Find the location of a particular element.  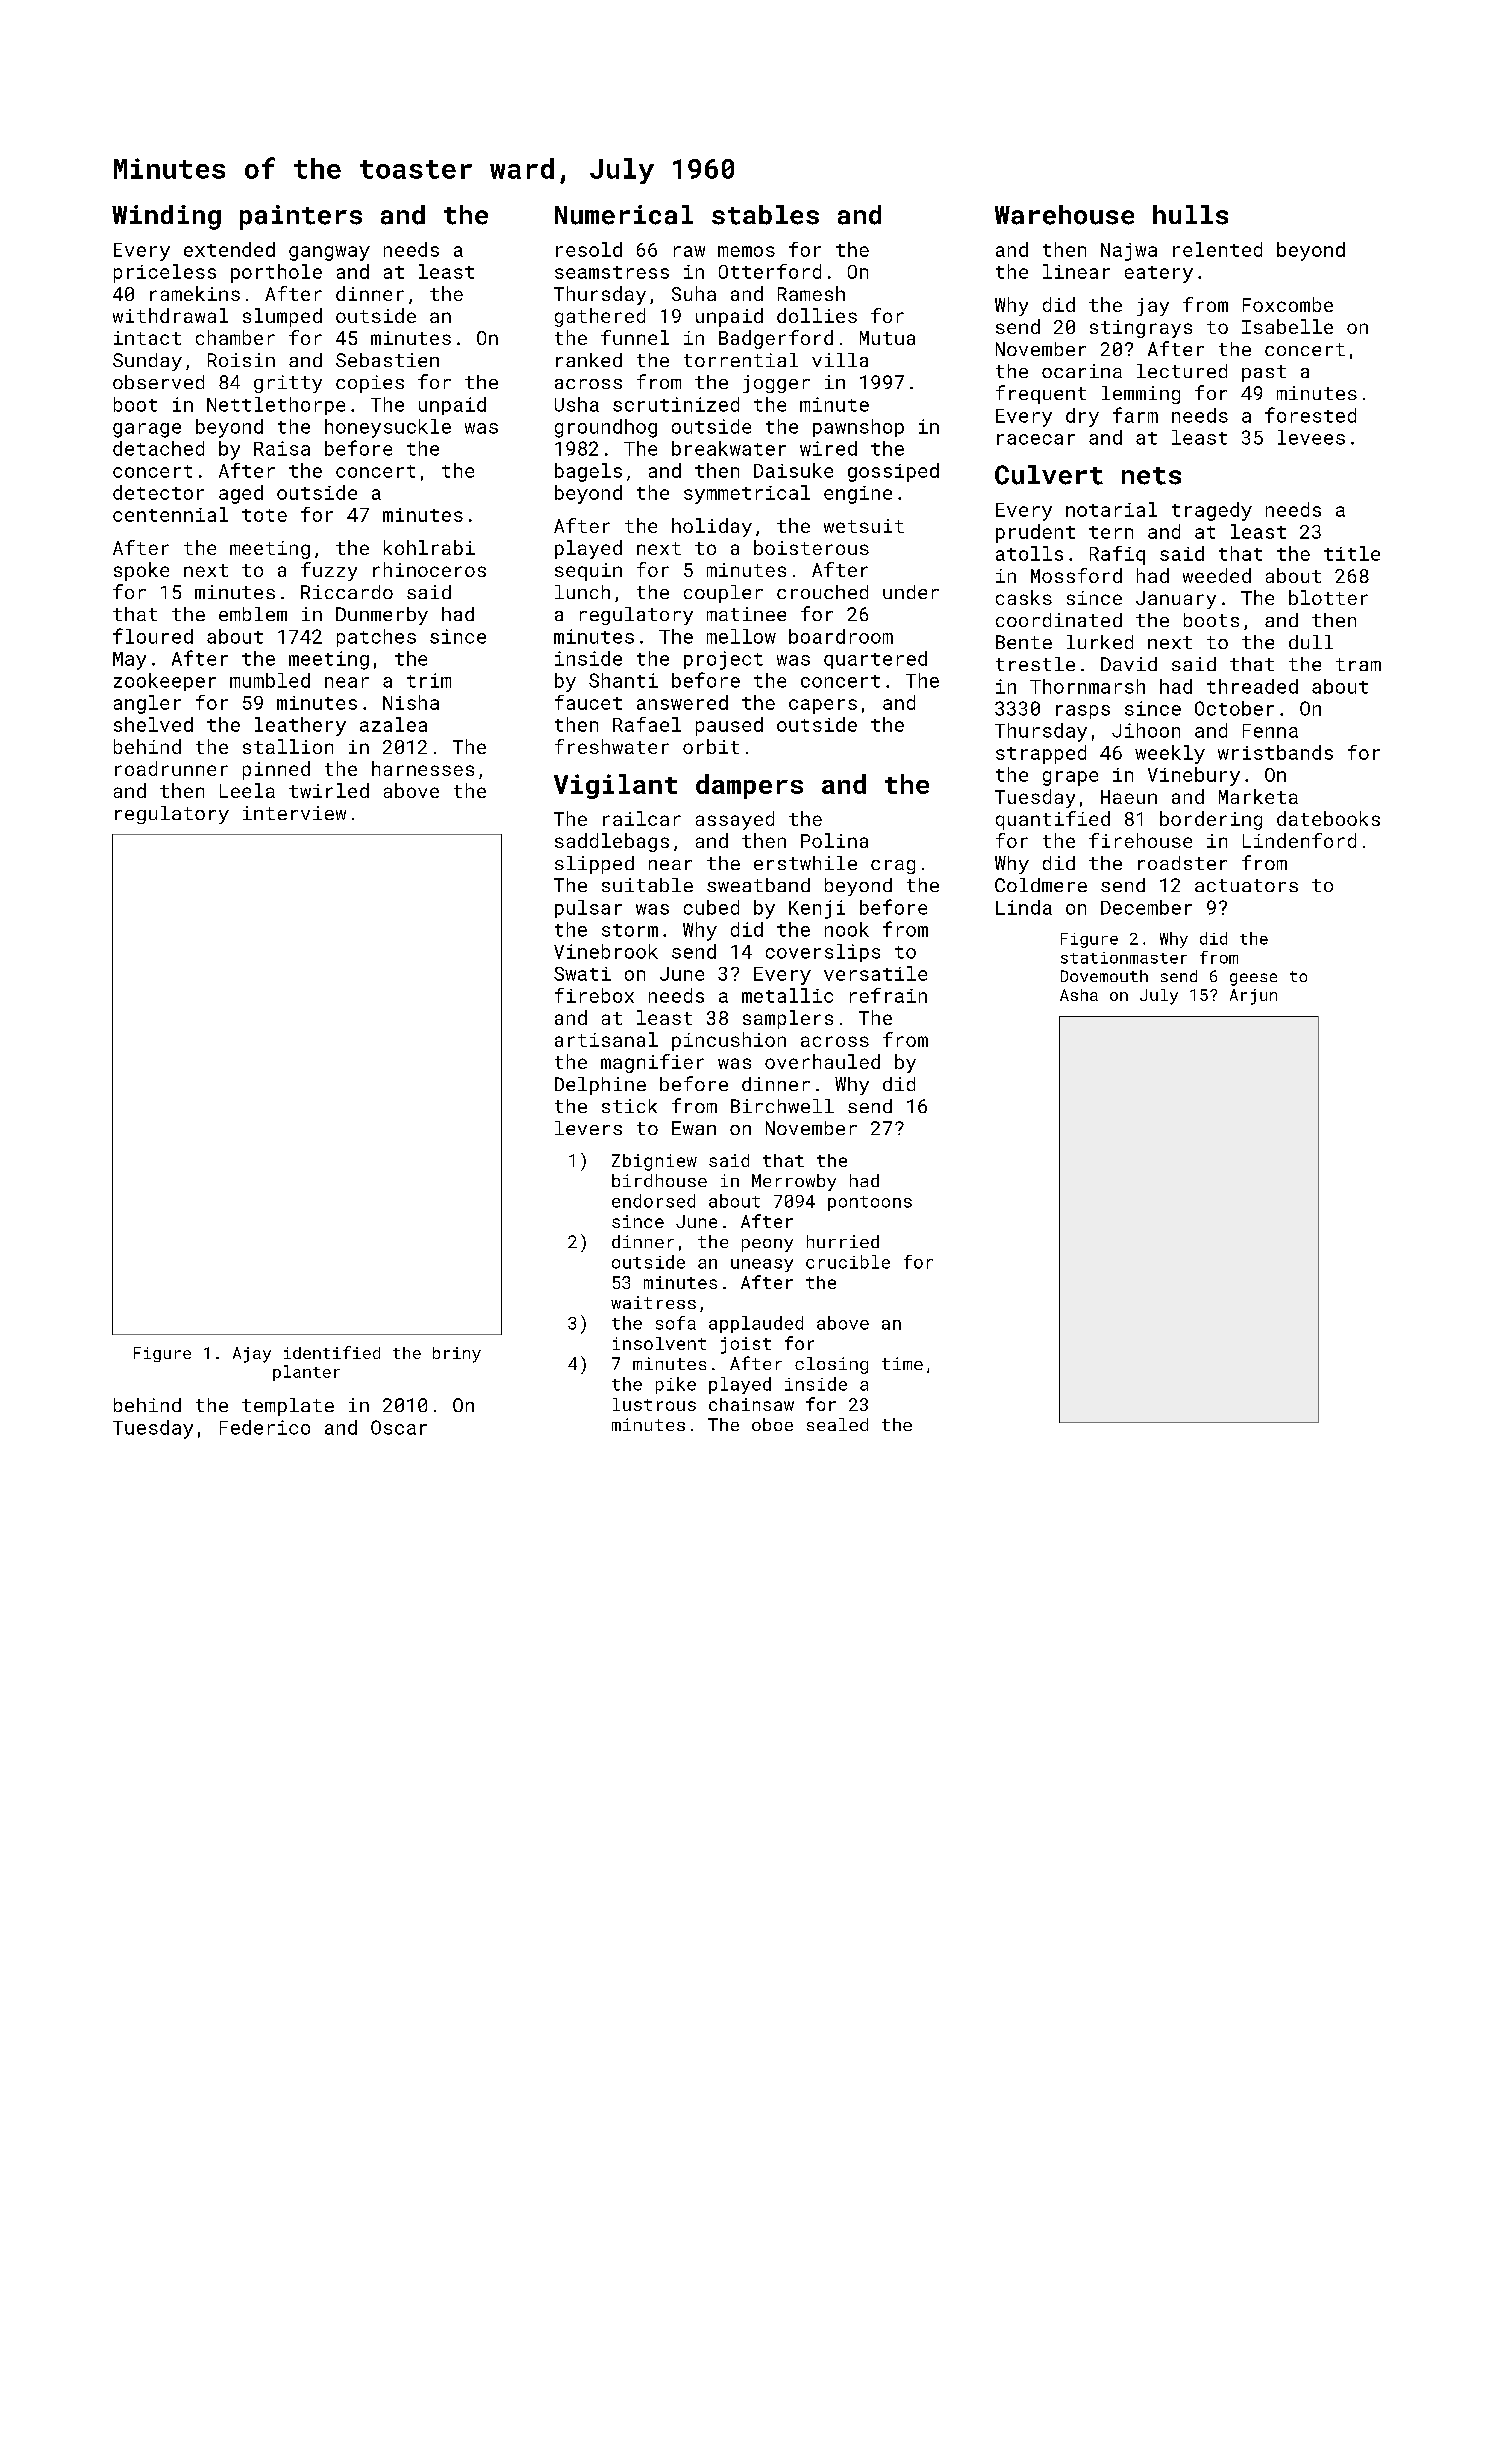

October is located at coordinates (1234, 708).
